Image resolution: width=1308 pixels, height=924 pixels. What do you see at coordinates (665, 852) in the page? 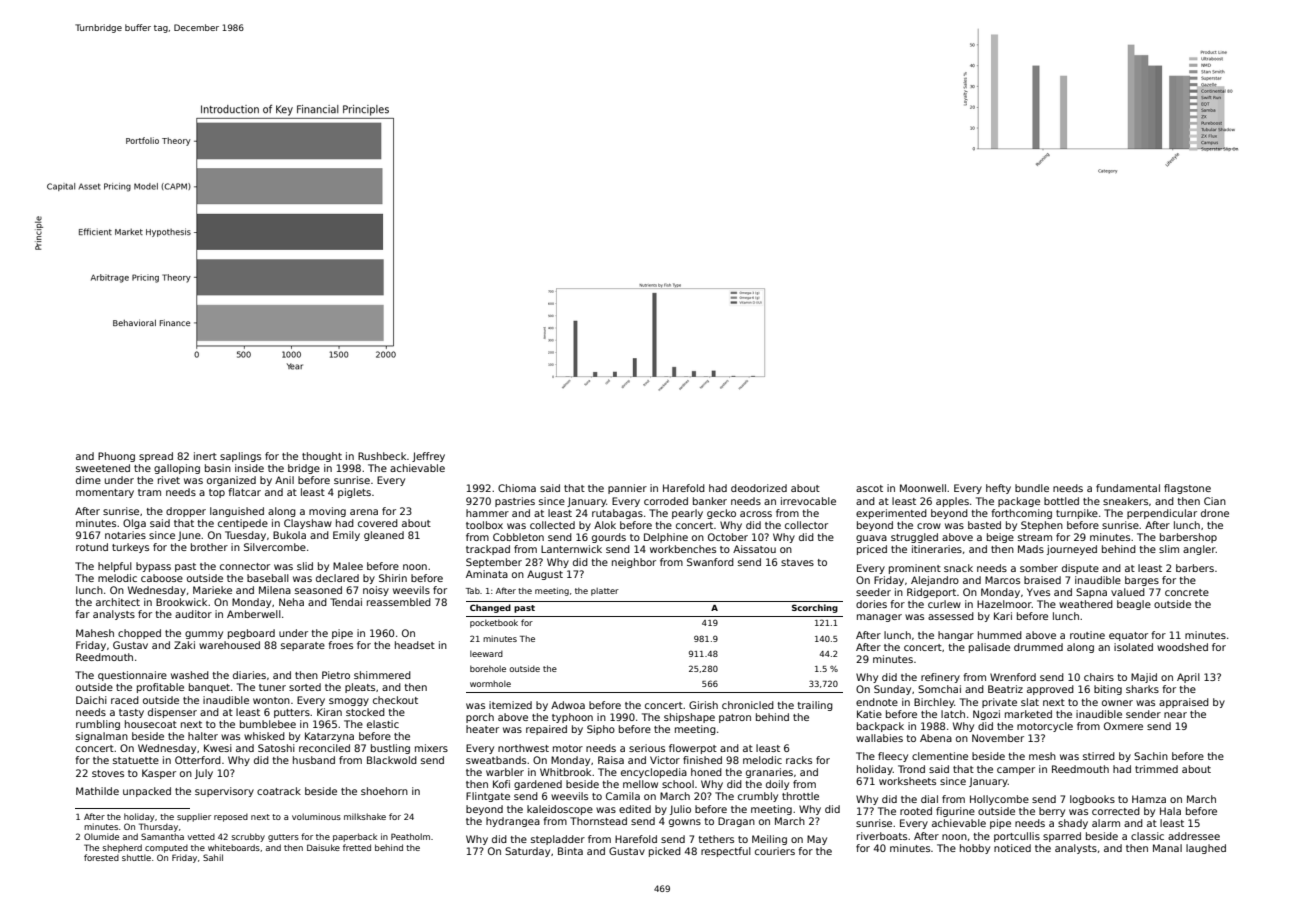
I see `picked` at bounding box center [665, 852].
